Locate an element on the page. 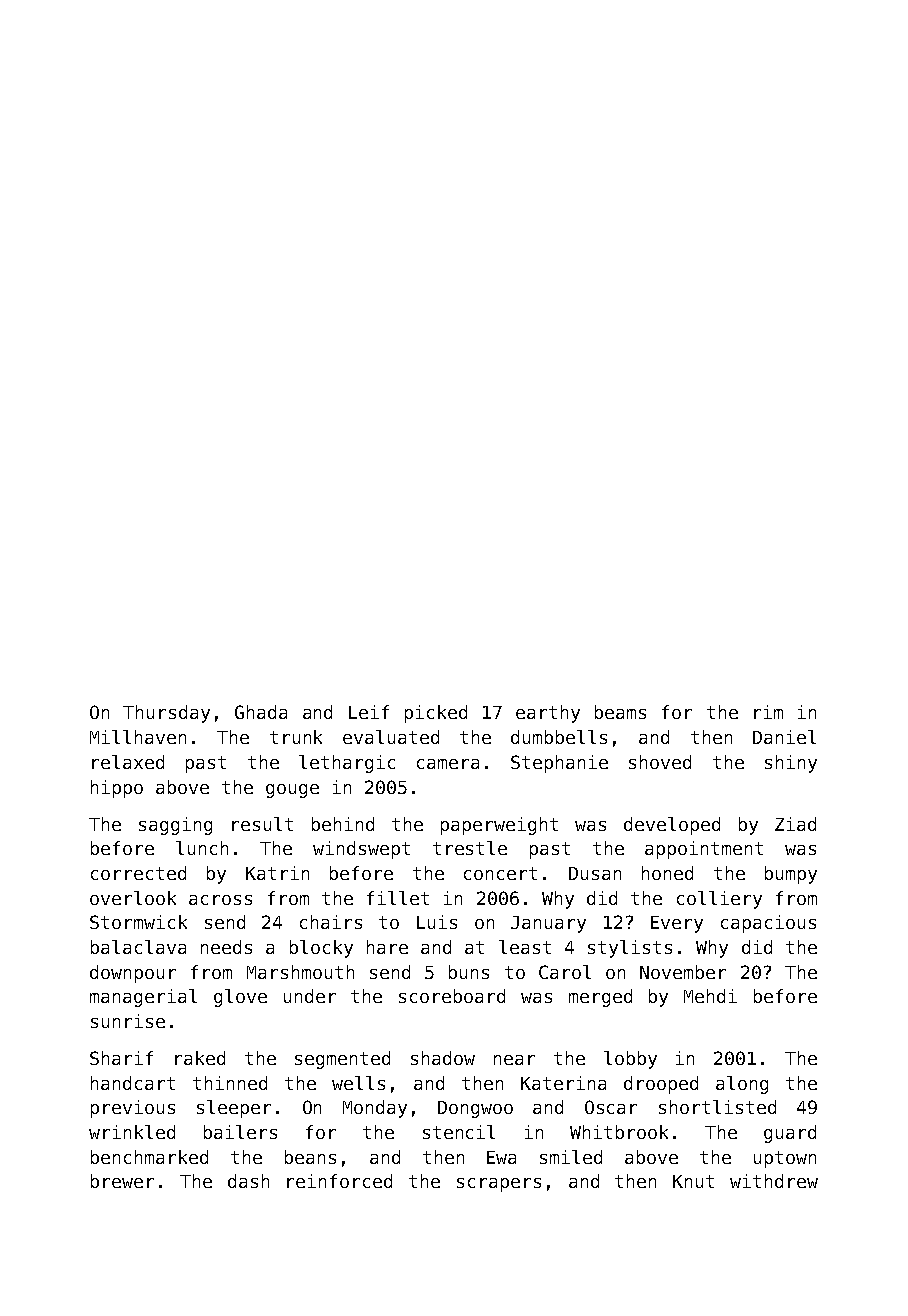 The width and height of the page is (908, 1316). paperweight is located at coordinates (499, 826).
